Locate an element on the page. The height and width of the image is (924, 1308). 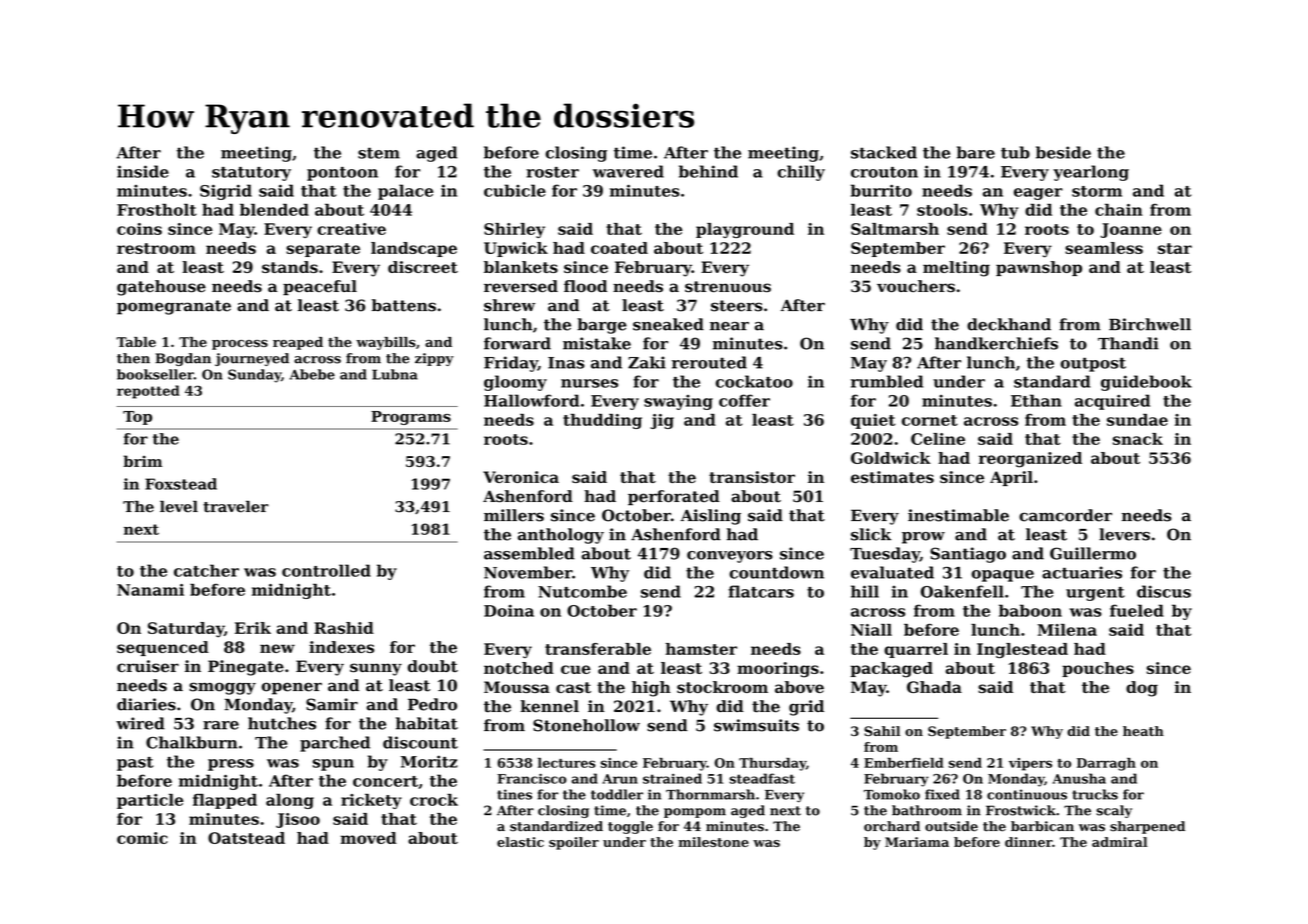
stem is located at coordinates (379, 153).
